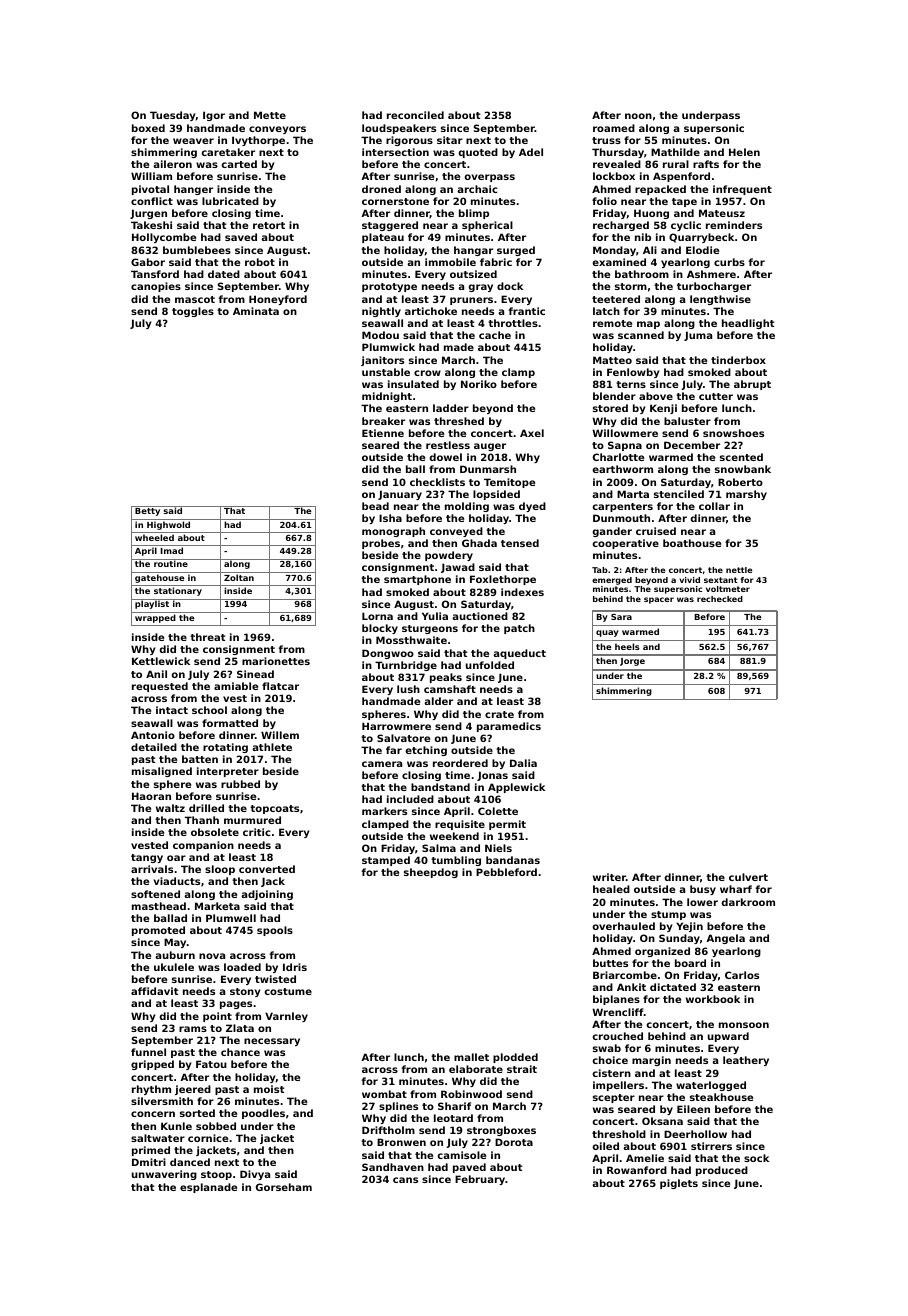  Describe the element at coordinates (656, 396) in the screenshot. I see `above` at that location.
